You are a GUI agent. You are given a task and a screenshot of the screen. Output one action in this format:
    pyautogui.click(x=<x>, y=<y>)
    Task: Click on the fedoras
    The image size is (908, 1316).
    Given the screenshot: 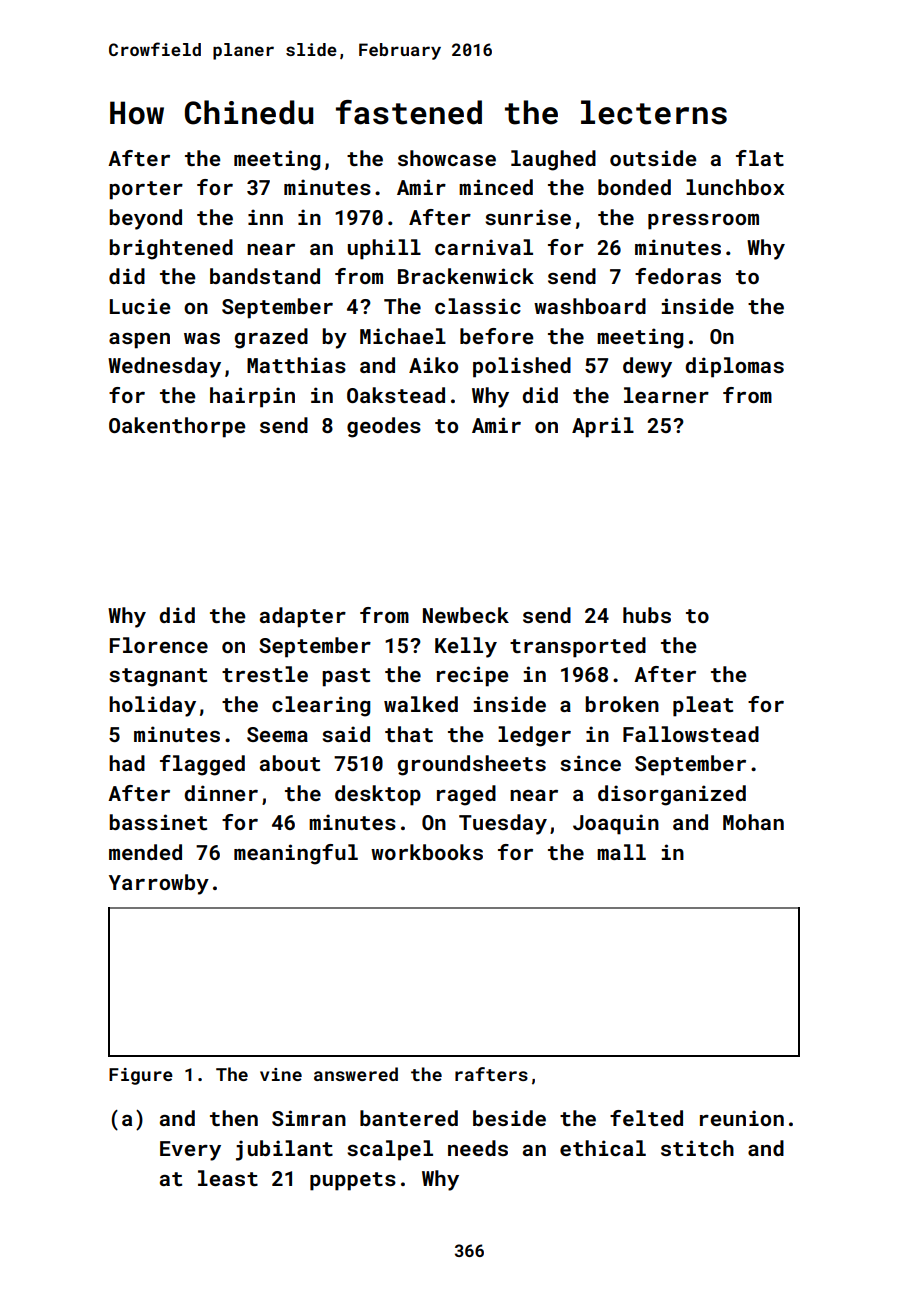 What is the action you would take?
    pyautogui.click(x=678, y=276)
